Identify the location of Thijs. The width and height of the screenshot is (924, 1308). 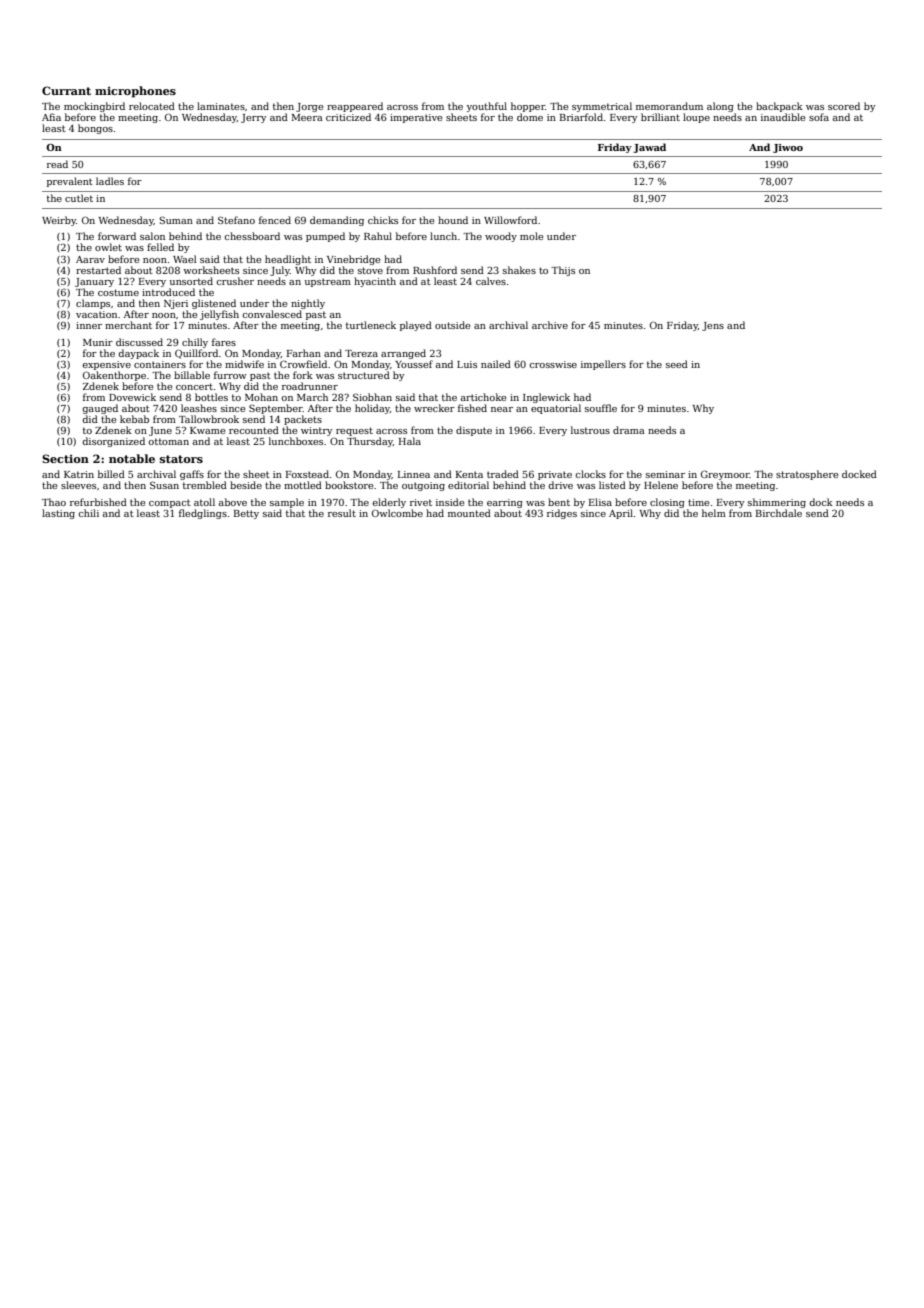
(563, 271).
